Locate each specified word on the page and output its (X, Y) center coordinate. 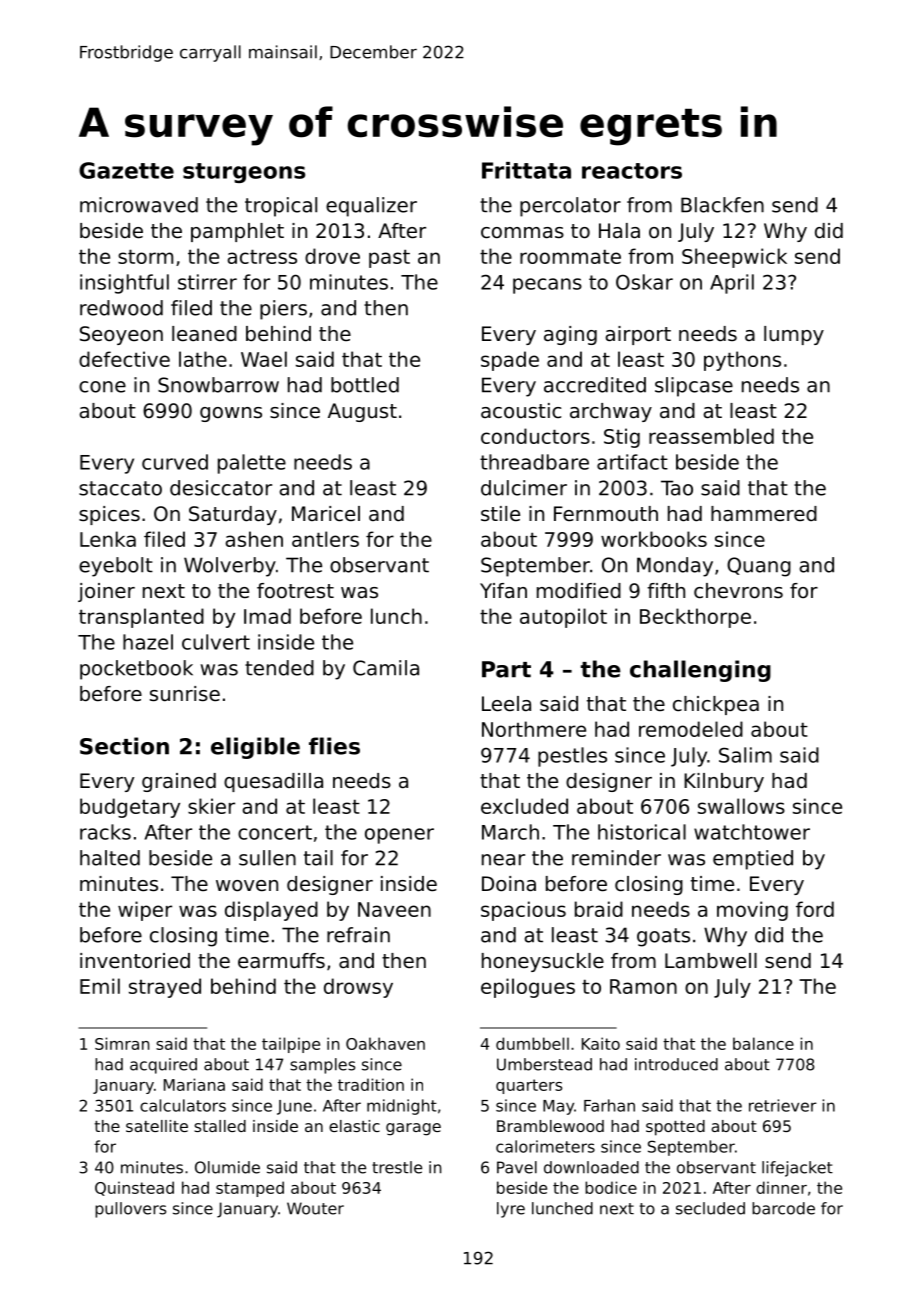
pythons (742, 361)
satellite (157, 1126)
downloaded (591, 1167)
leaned (204, 334)
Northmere (534, 729)
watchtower (752, 832)
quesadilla (273, 782)
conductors (535, 436)
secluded (710, 1208)
